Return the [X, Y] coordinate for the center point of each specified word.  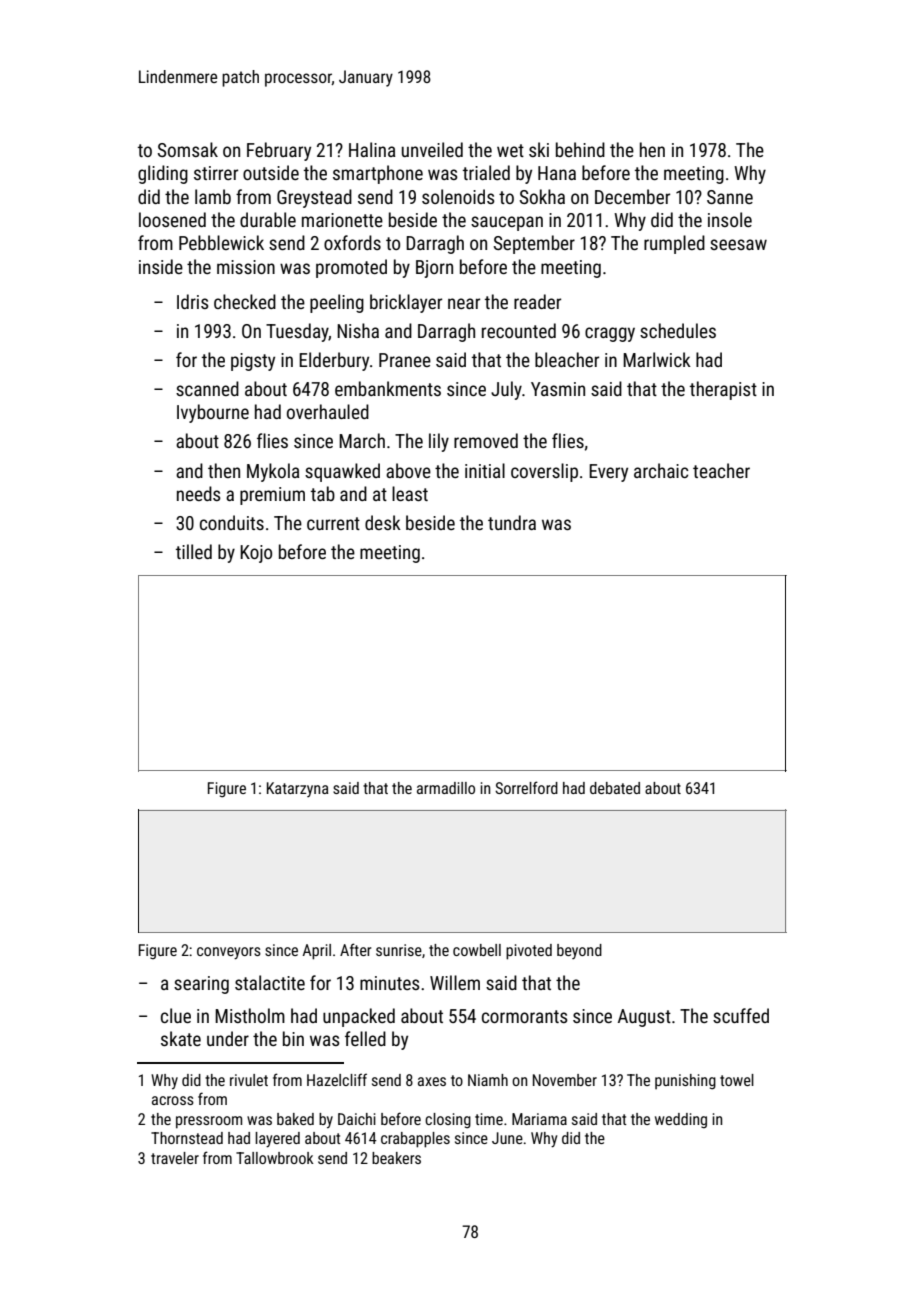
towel [737, 1080]
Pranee [405, 360]
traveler [175, 1158]
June [507, 1138]
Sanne [730, 197]
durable [268, 219]
